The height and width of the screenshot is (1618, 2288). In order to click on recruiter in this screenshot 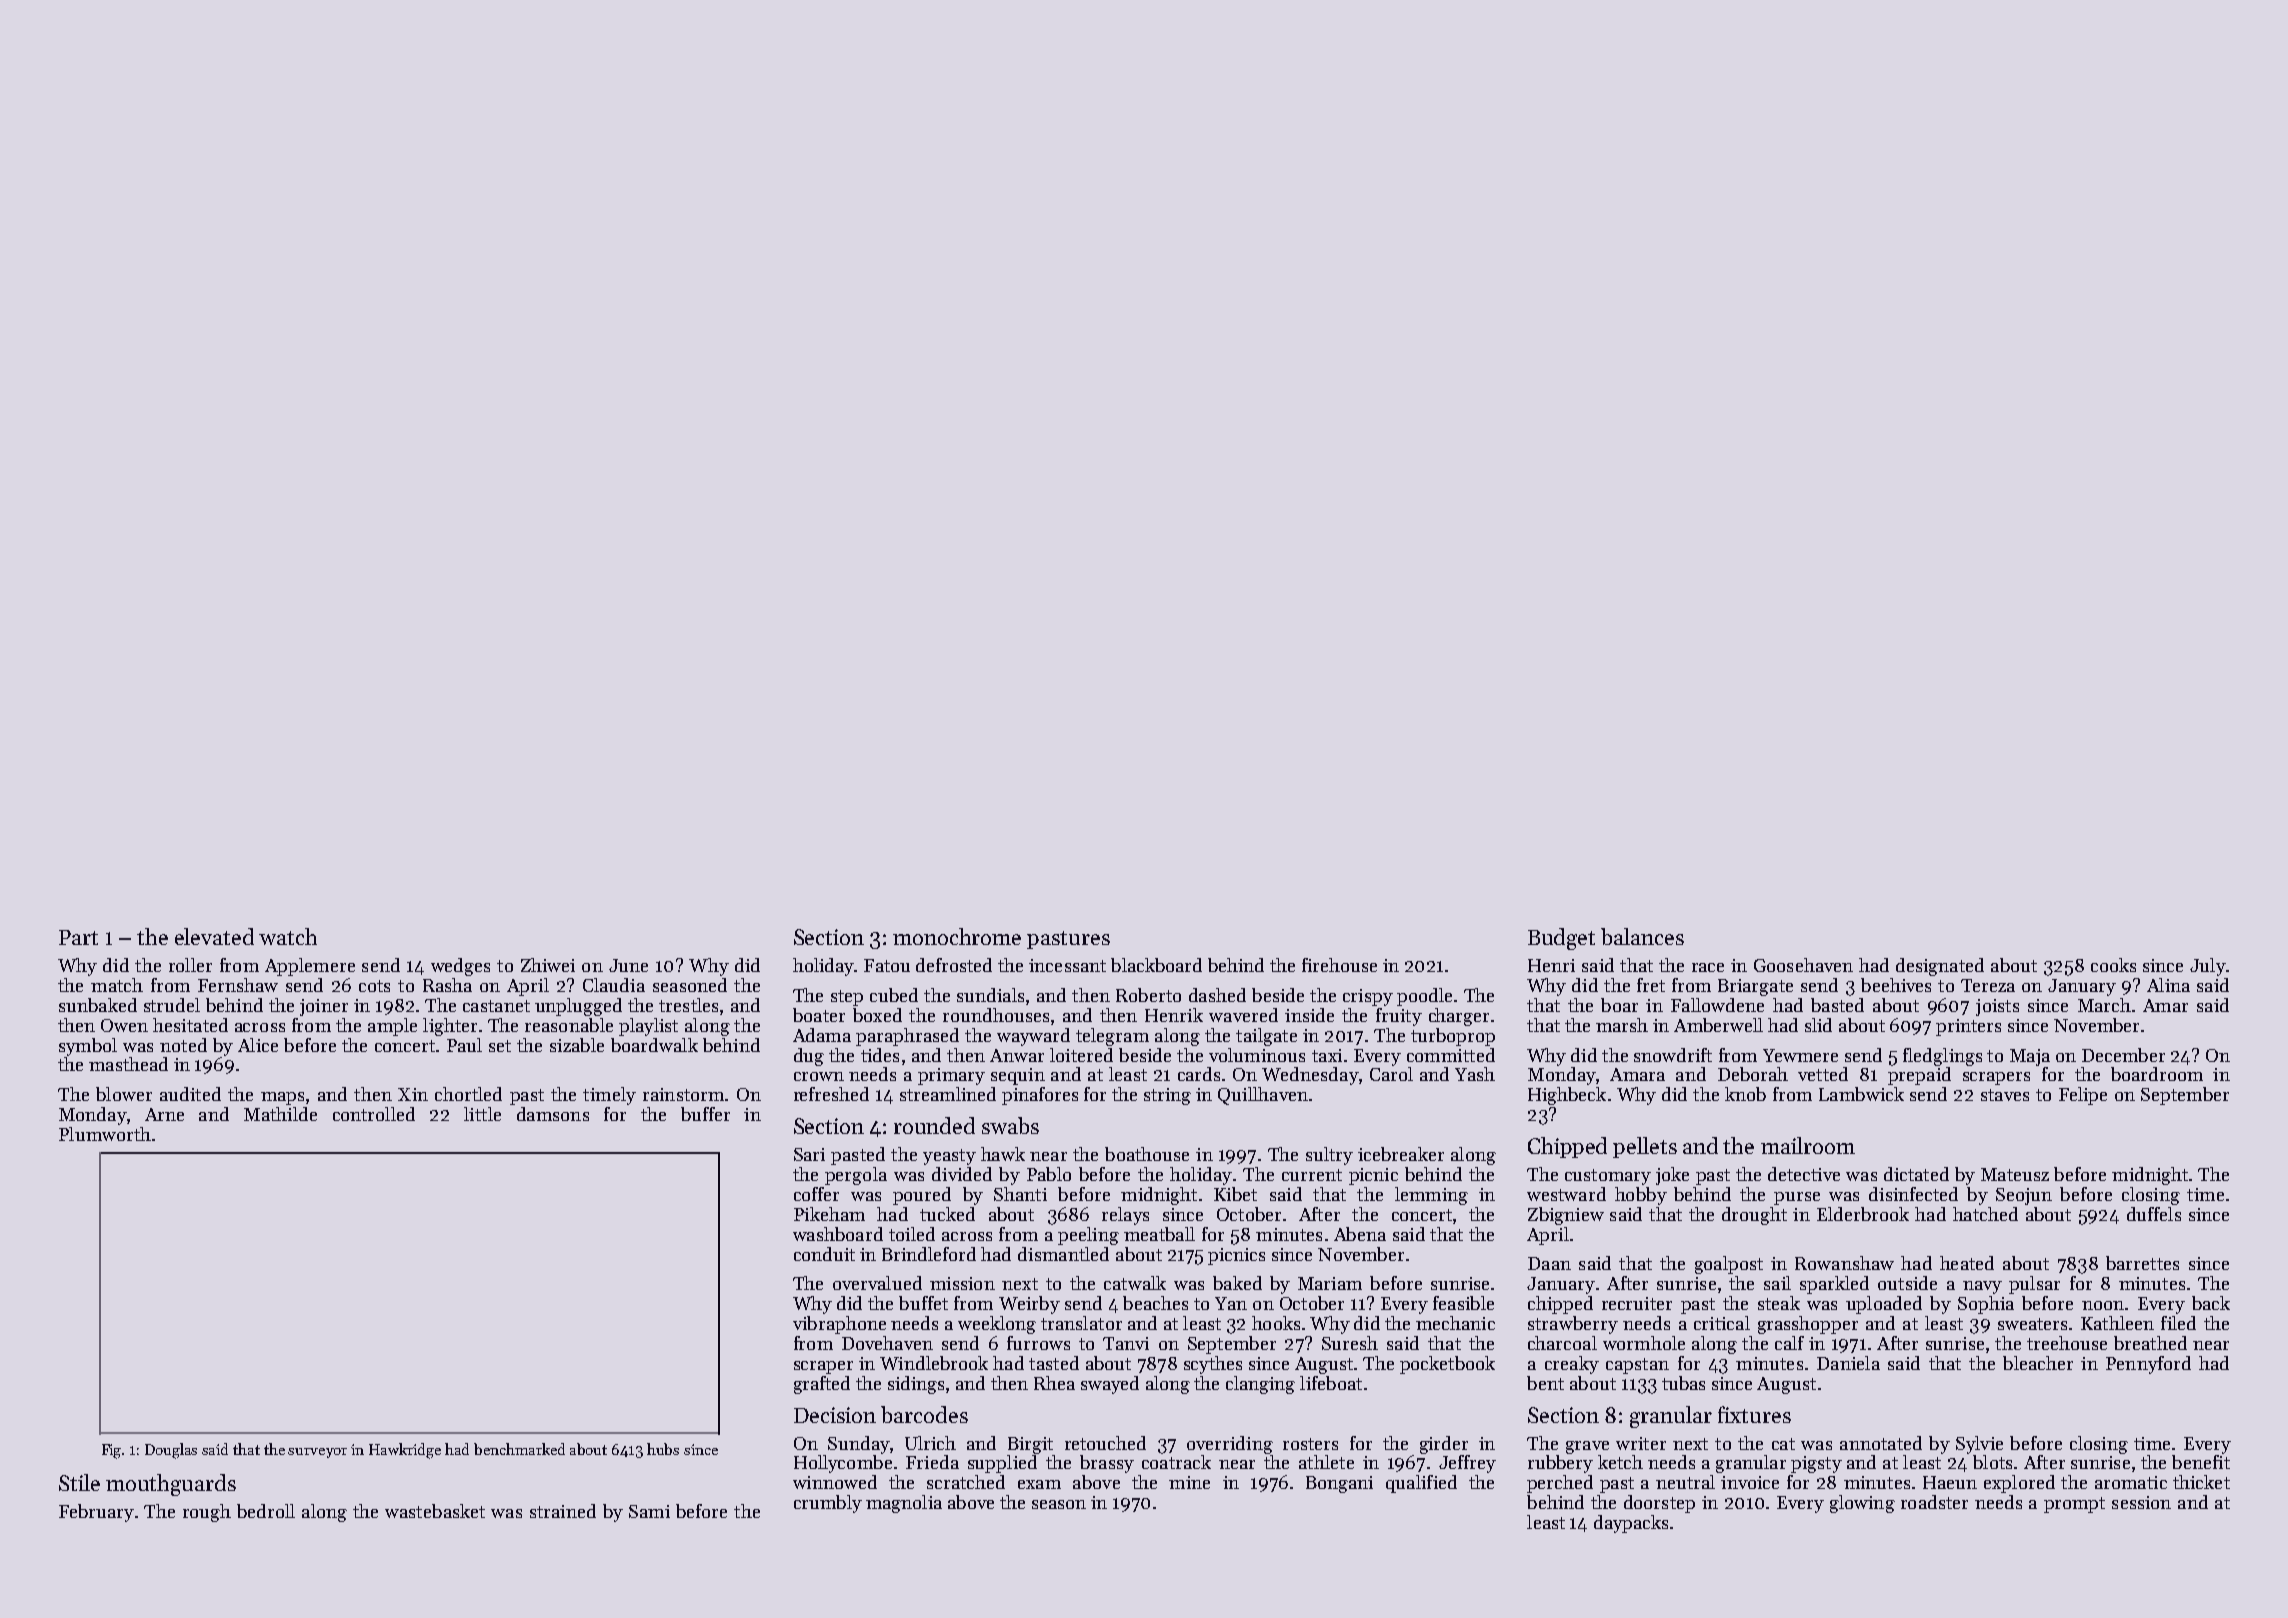, I will do `click(1637, 1303)`.
